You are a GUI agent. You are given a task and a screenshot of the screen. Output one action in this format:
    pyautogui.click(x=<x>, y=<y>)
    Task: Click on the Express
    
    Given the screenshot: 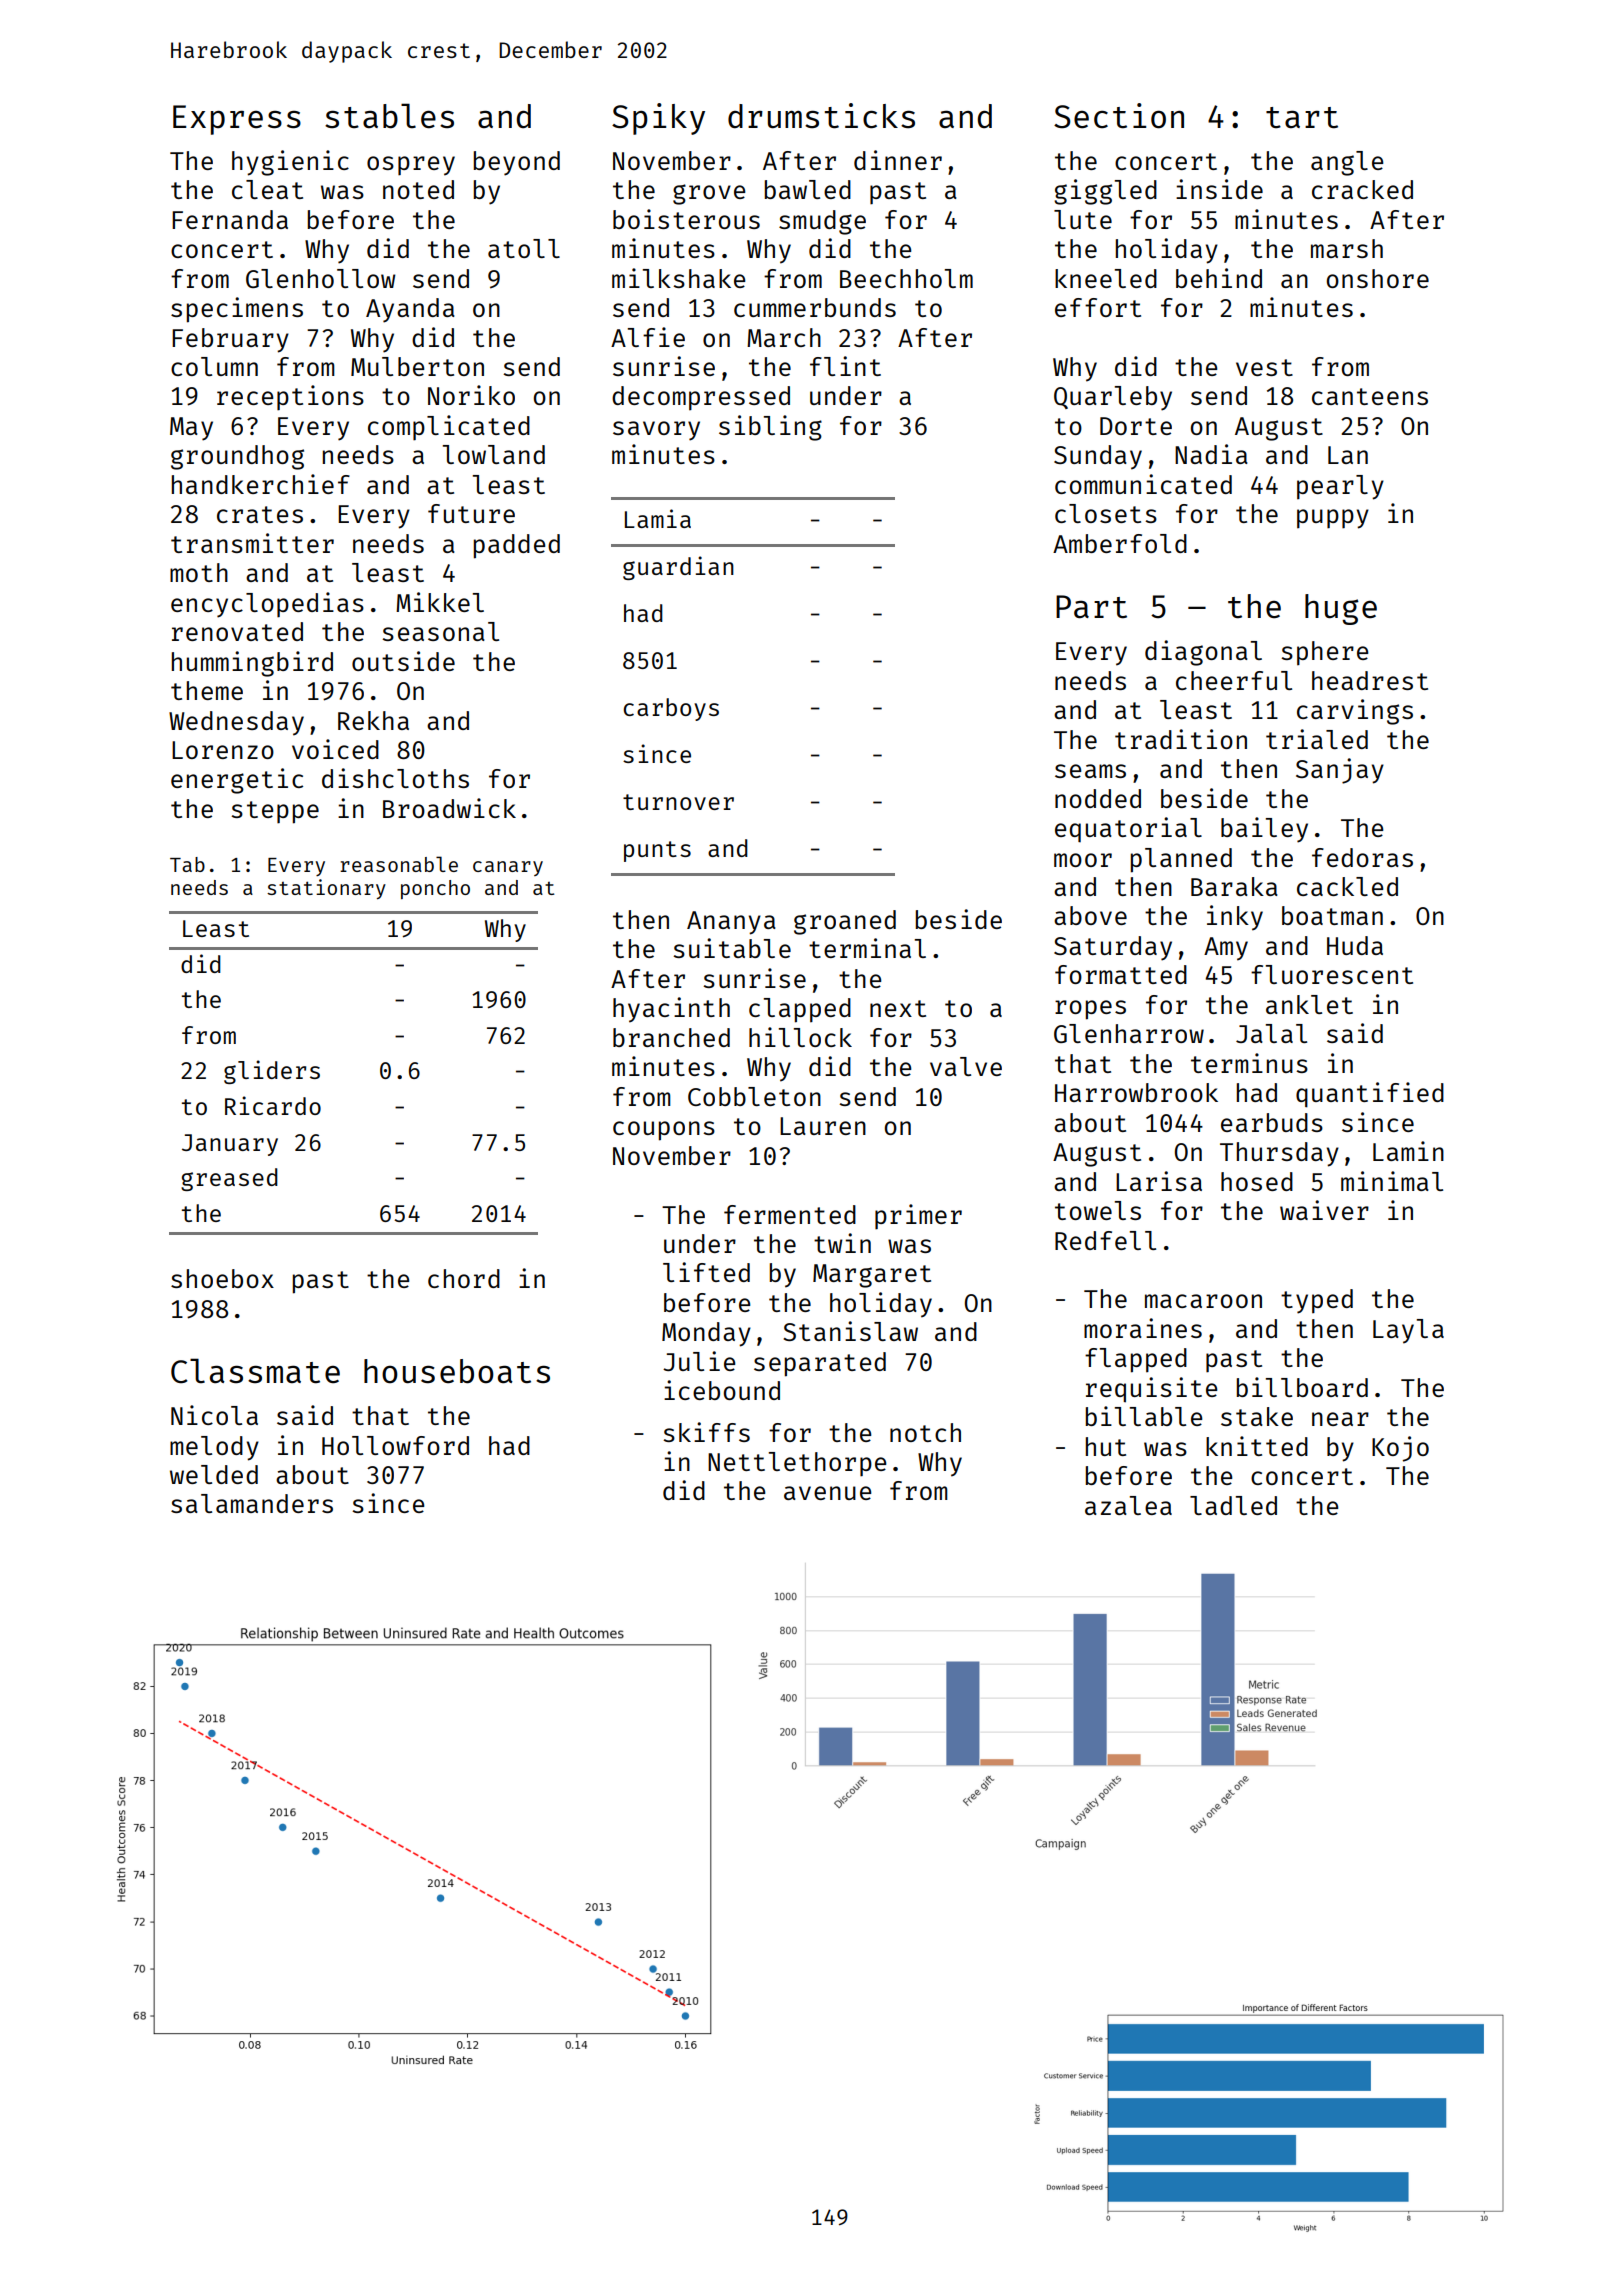 What is the action you would take?
    pyautogui.click(x=237, y=120)
